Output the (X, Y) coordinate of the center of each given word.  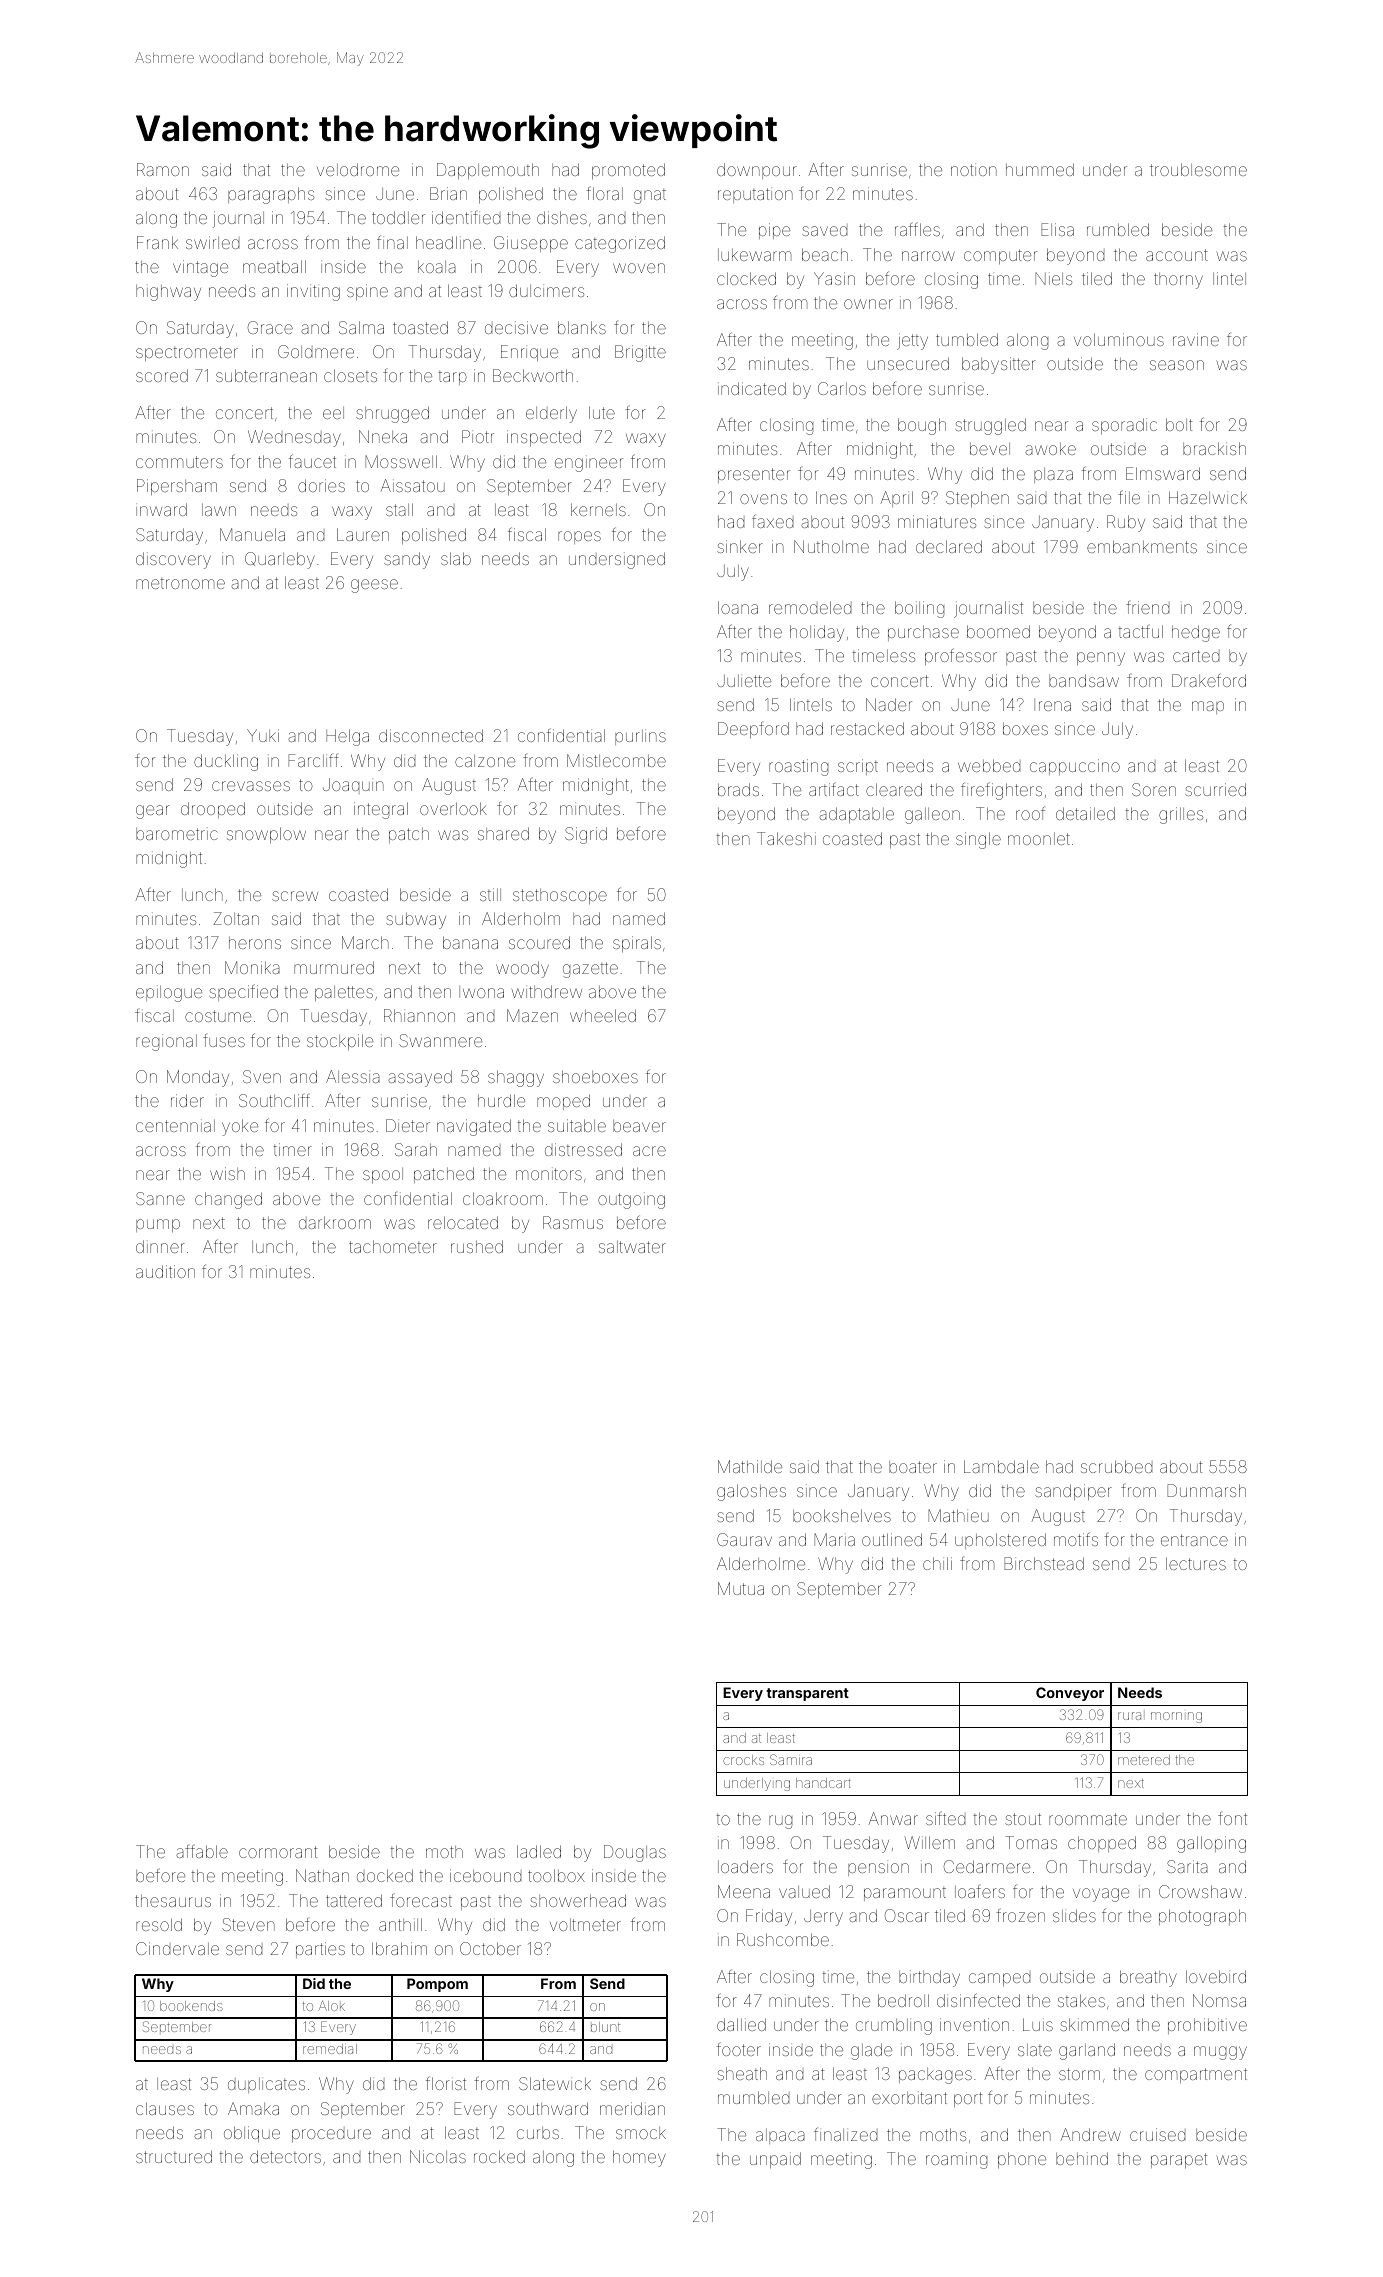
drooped (213, 810)
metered (1144, 1760)
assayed (420, 1078)
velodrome (358, 169)
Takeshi (786, 838)
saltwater (632, 1247)
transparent (807, 1694)
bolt (1179, 424)
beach (825, 254)
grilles (1181, 815)
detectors (285, 2156)
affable (202, 1851)
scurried (1215, 789)
